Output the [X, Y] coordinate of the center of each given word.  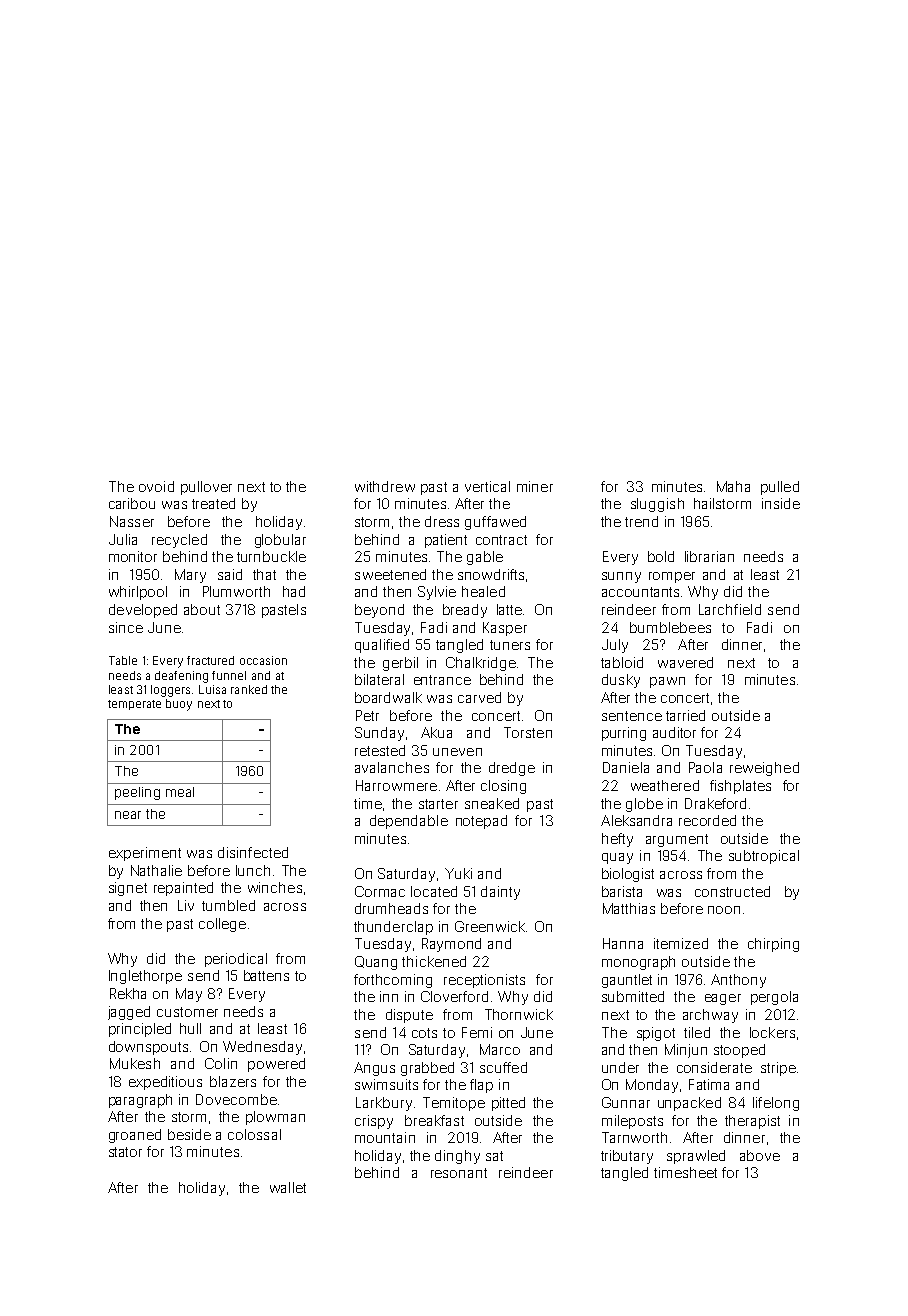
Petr [367, 715]
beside [189, 1134]
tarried [685, 715]
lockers [772, 1032]
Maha [733, 486]
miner [535, 486]
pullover [206, 488]
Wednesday [262, 1048]
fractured [210, 660]
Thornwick [519, 1014]
